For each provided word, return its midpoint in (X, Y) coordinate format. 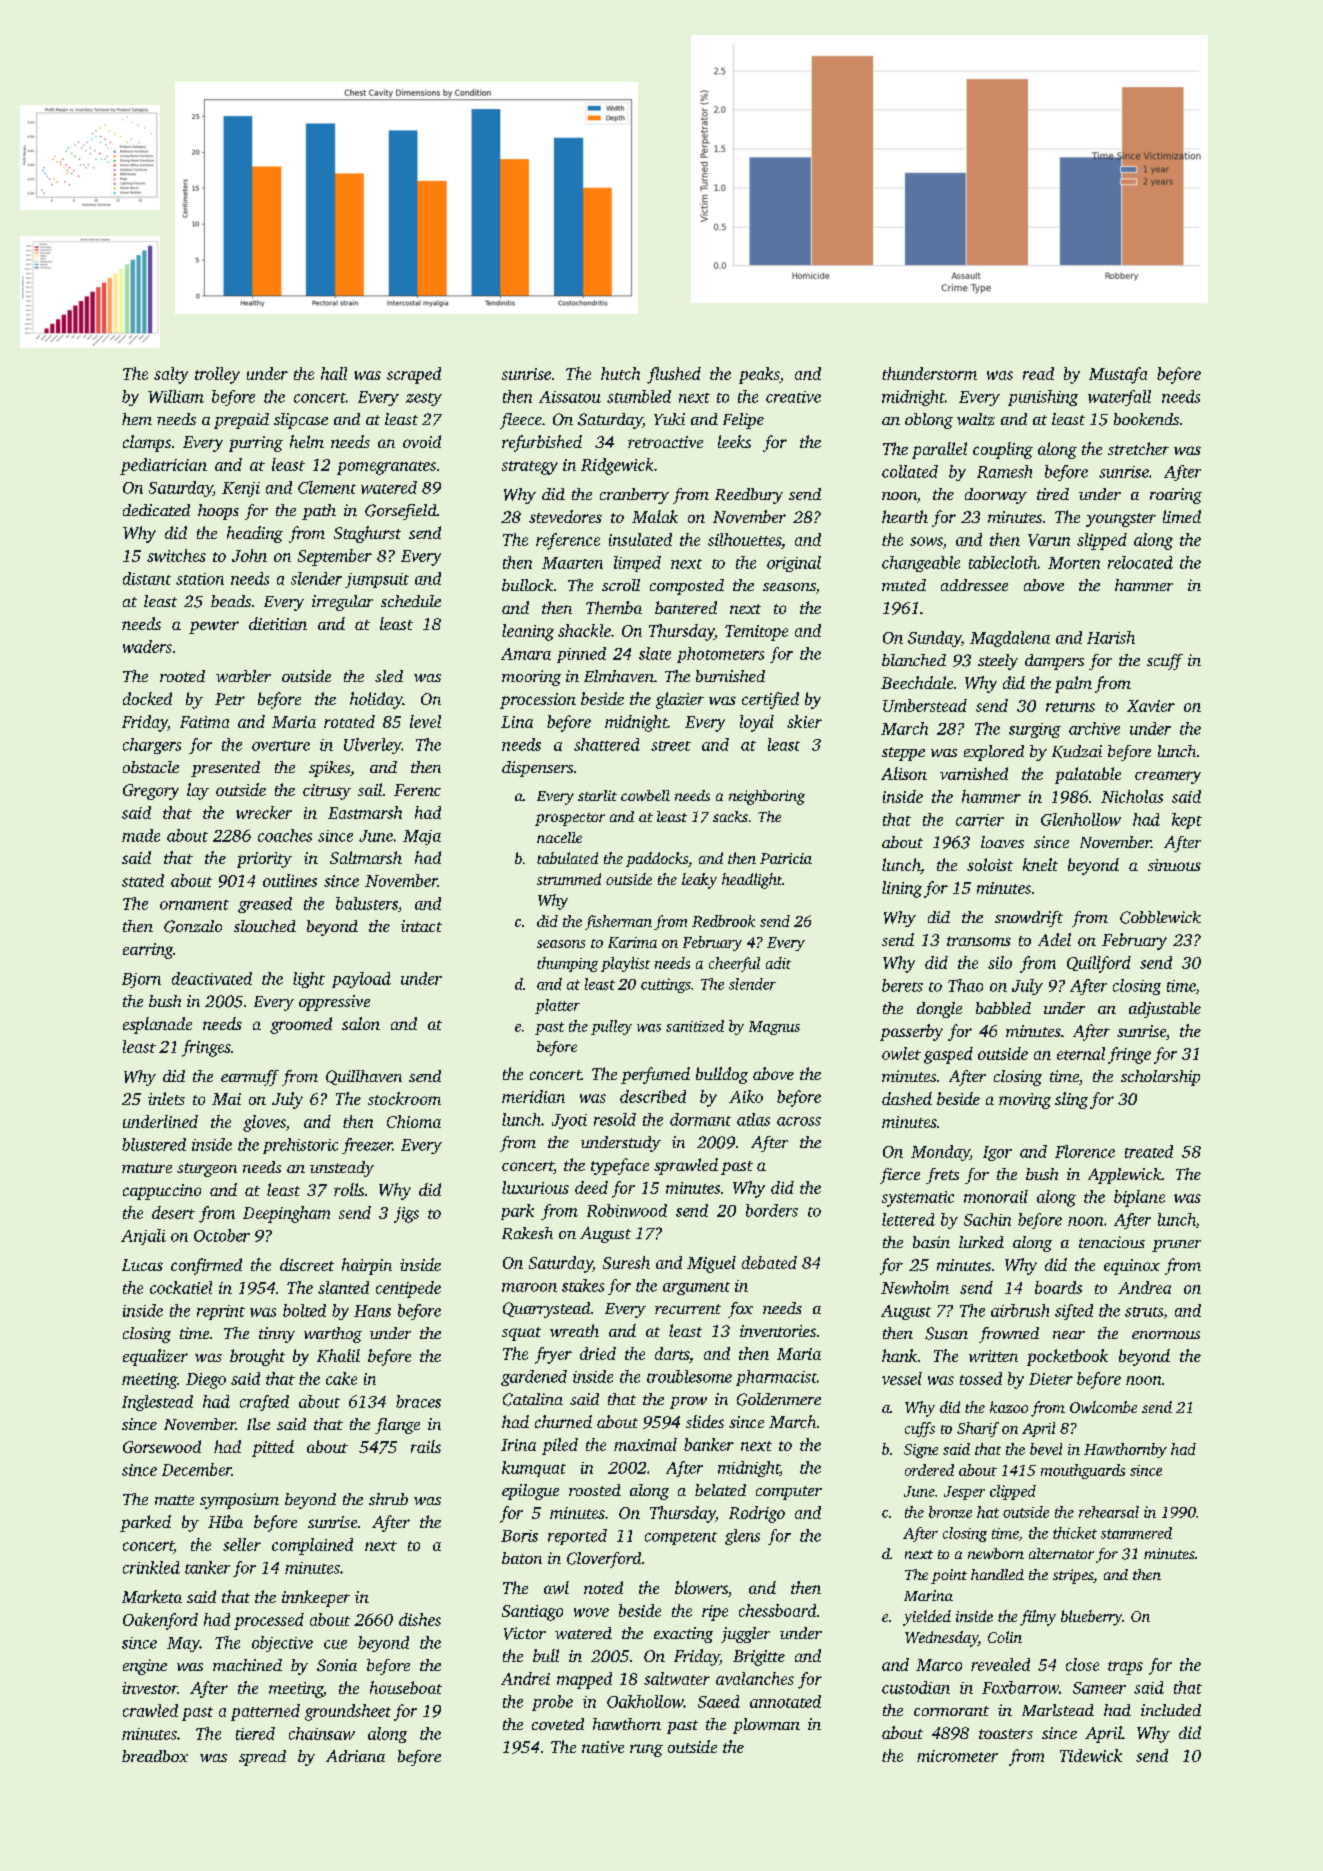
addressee (974, 585)
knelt (1040, 864)
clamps (147, 443)
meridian (533, 1096)
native (603, 1747)
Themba (614, 607)
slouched (265, 926)
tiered (255, 1733)
